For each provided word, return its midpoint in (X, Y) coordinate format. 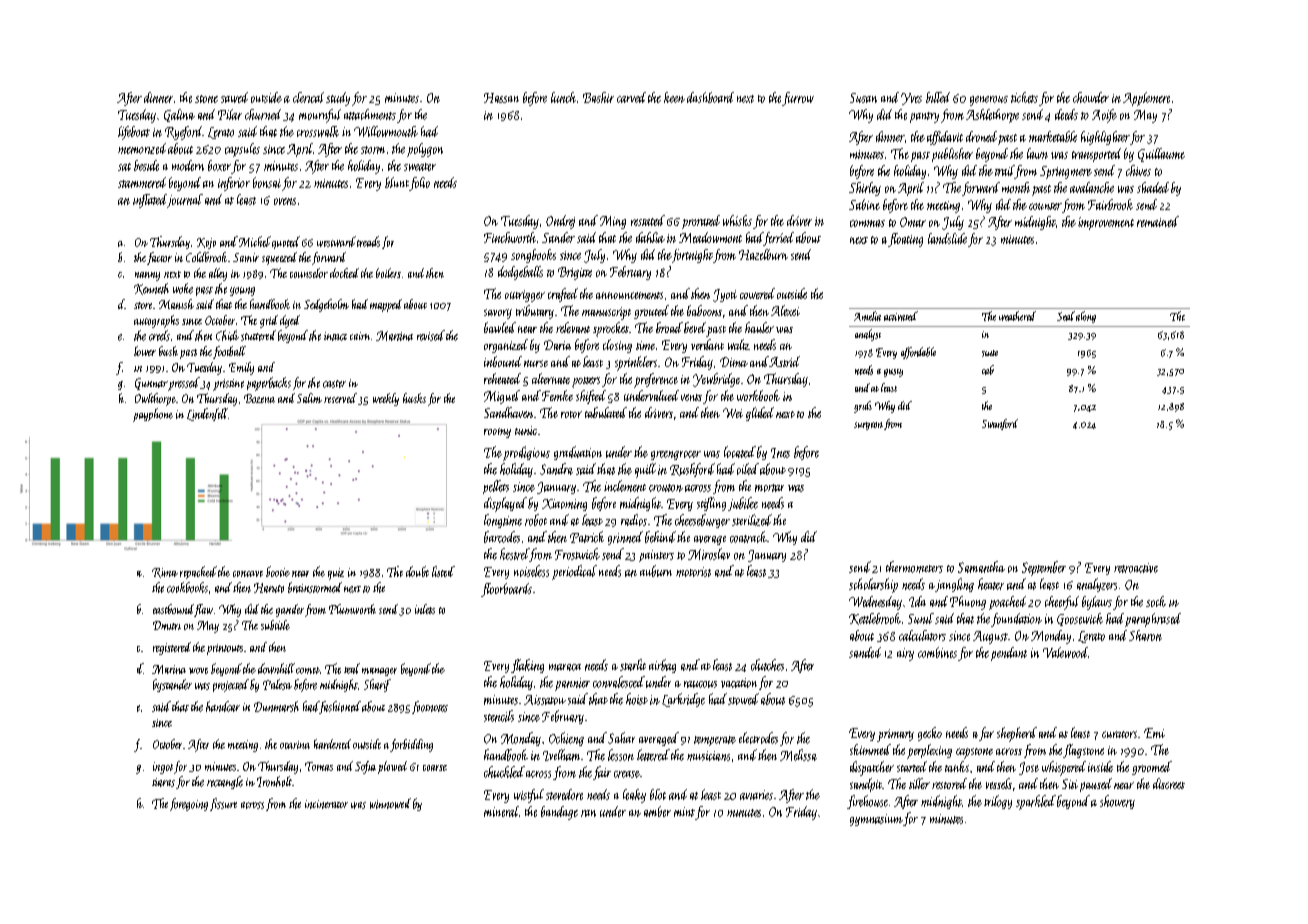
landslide (947, 238)
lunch (563, 97)
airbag (662, 666)
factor (159, 258)
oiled (748, 469)
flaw (203, 610)
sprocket (611, 329)
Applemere (1146, 99)
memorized (142, 148)
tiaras (163, 782)
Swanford (1000, 424)
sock (1156, 601)
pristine (228, 385)
